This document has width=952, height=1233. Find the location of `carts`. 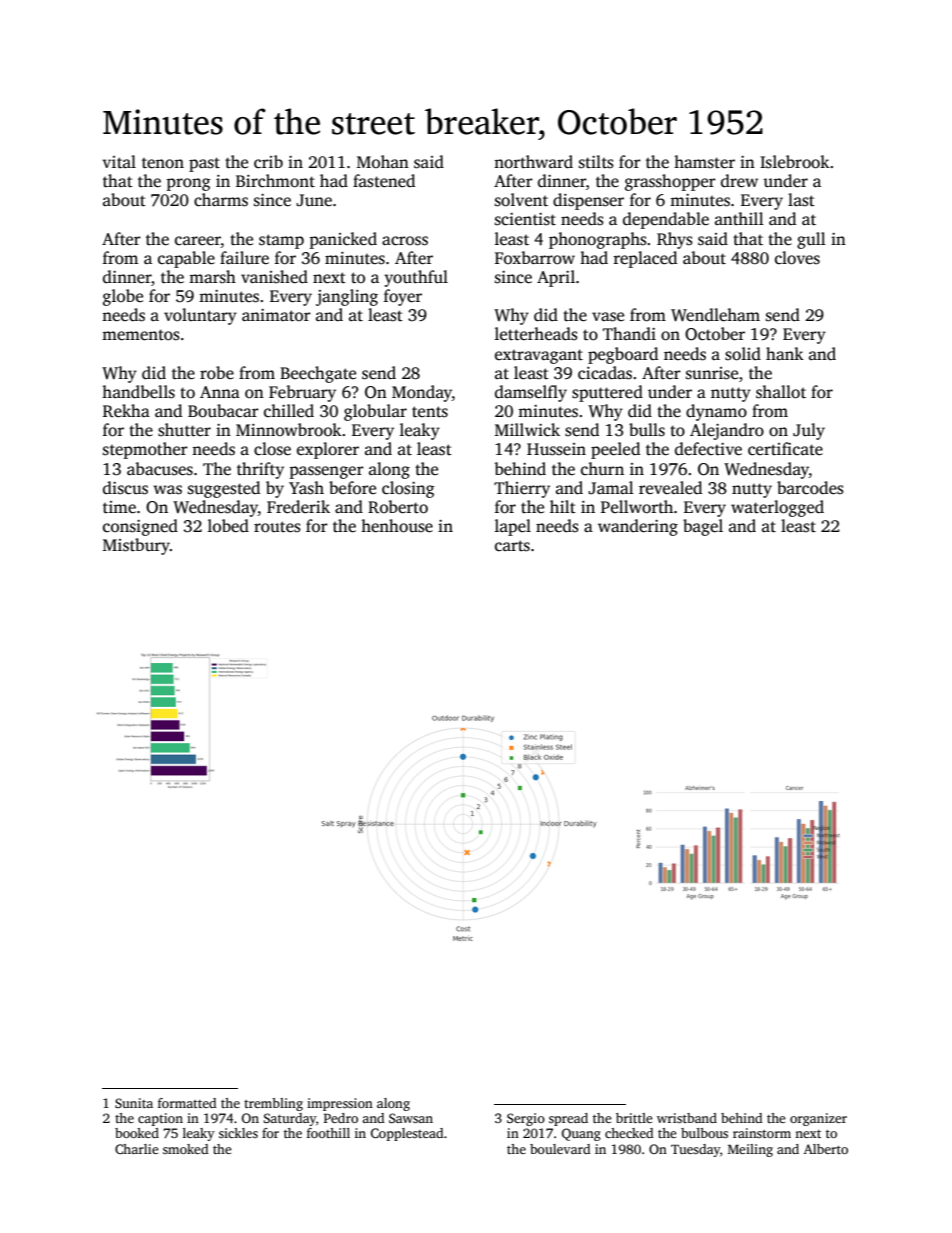

carts is located at coordinates (512, 546).
